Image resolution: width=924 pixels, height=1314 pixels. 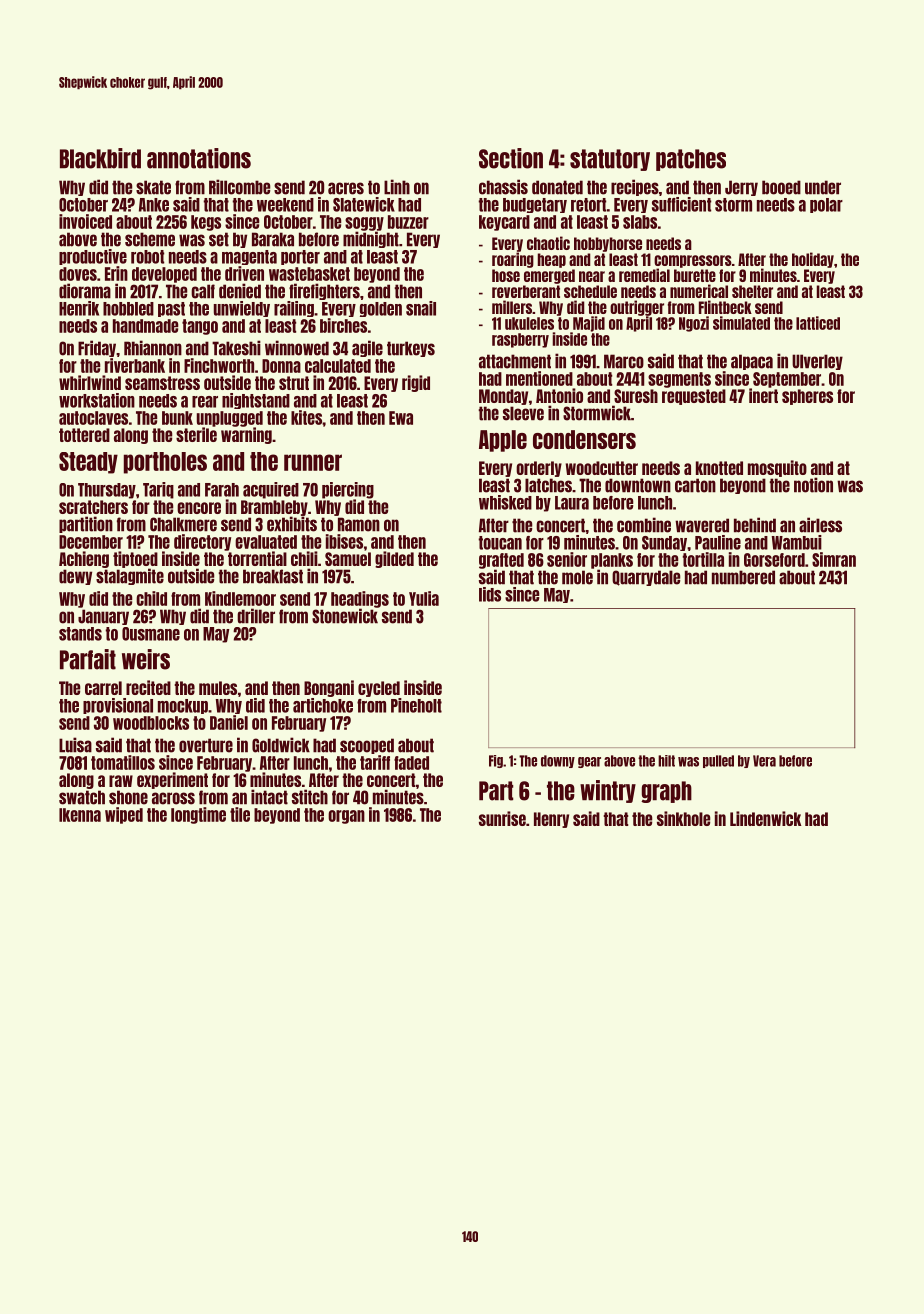 I want to click on Gorseford, so click(x=774, y=560).
